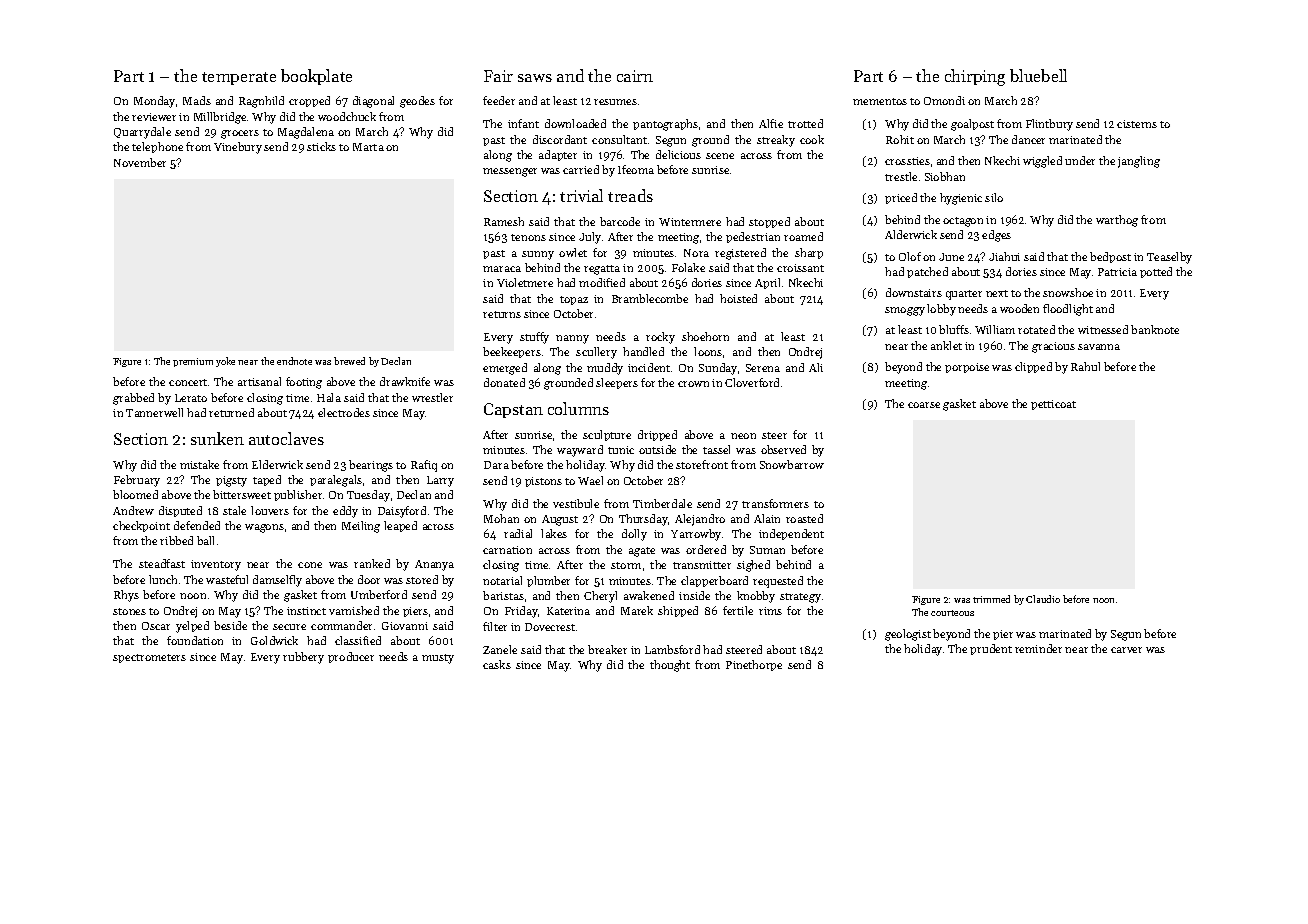 The image size is (1308, 924). What do you see at coordinates (349, 361) in the page?
I see `brewed` at bounding box center [349, 361].
